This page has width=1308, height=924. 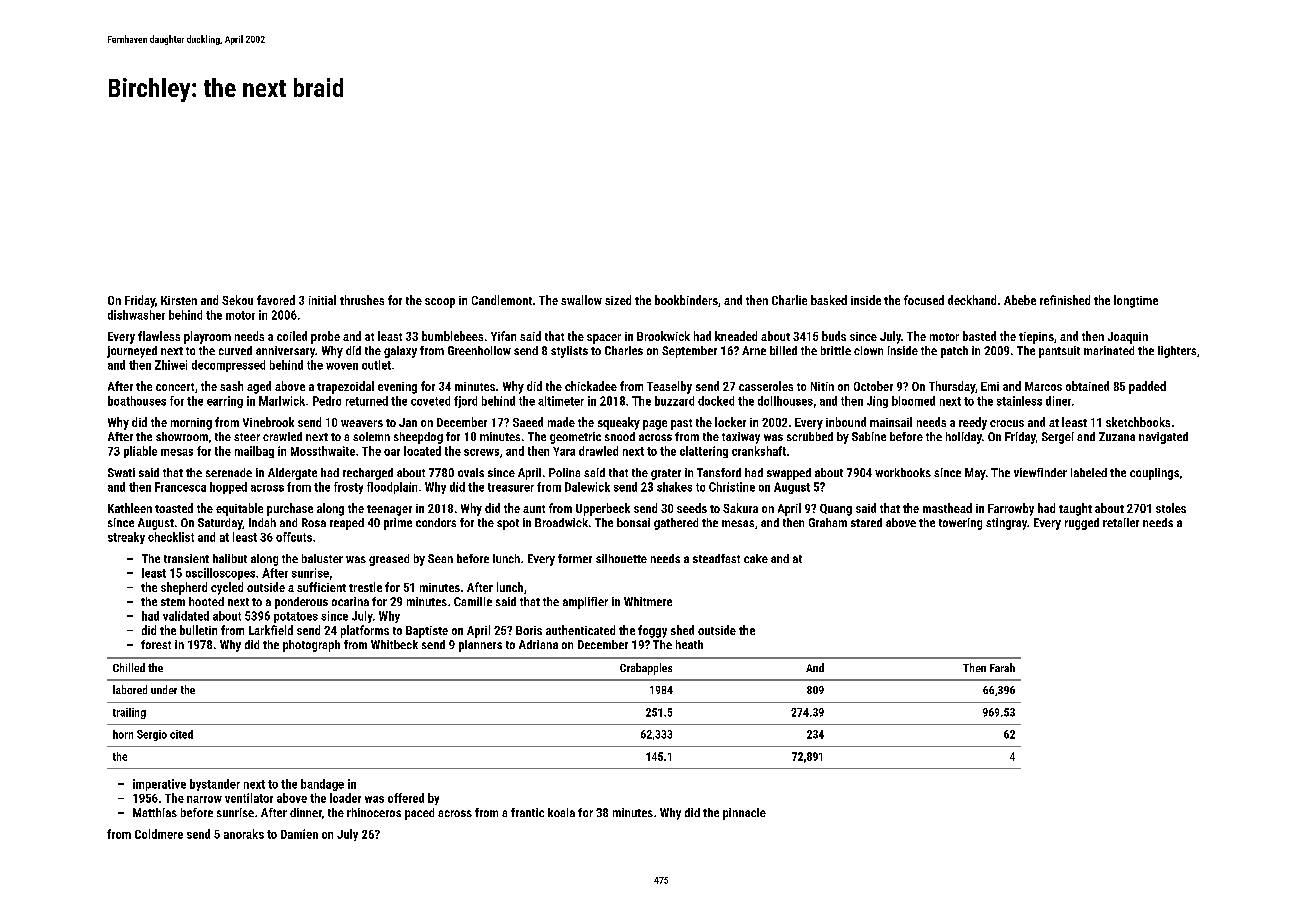 What do you see at coordinates (276, 300) in the page?
I see `favored` at bounding box center [276, 300].
